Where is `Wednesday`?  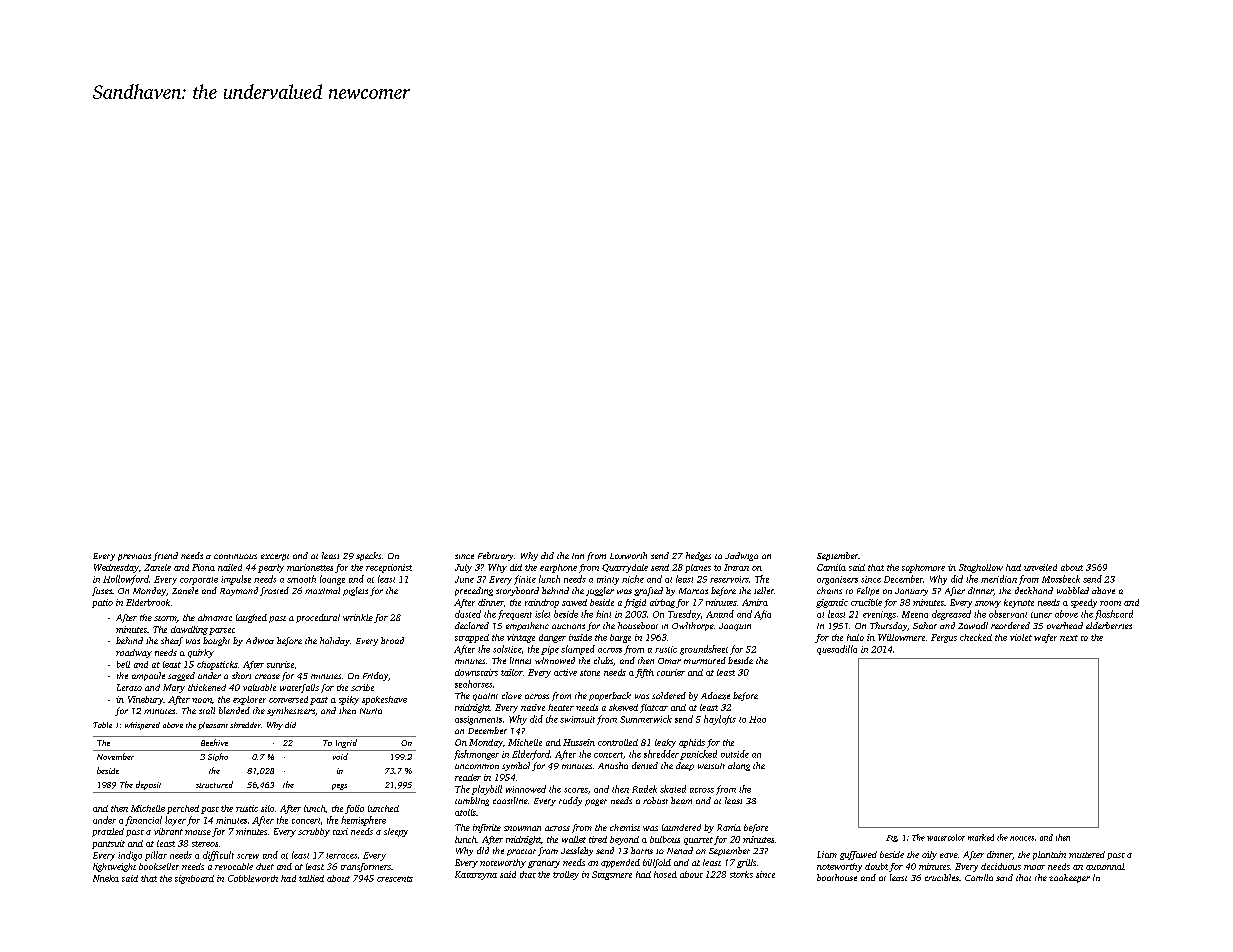
Wednesday is located at coordinates (116, 568).
